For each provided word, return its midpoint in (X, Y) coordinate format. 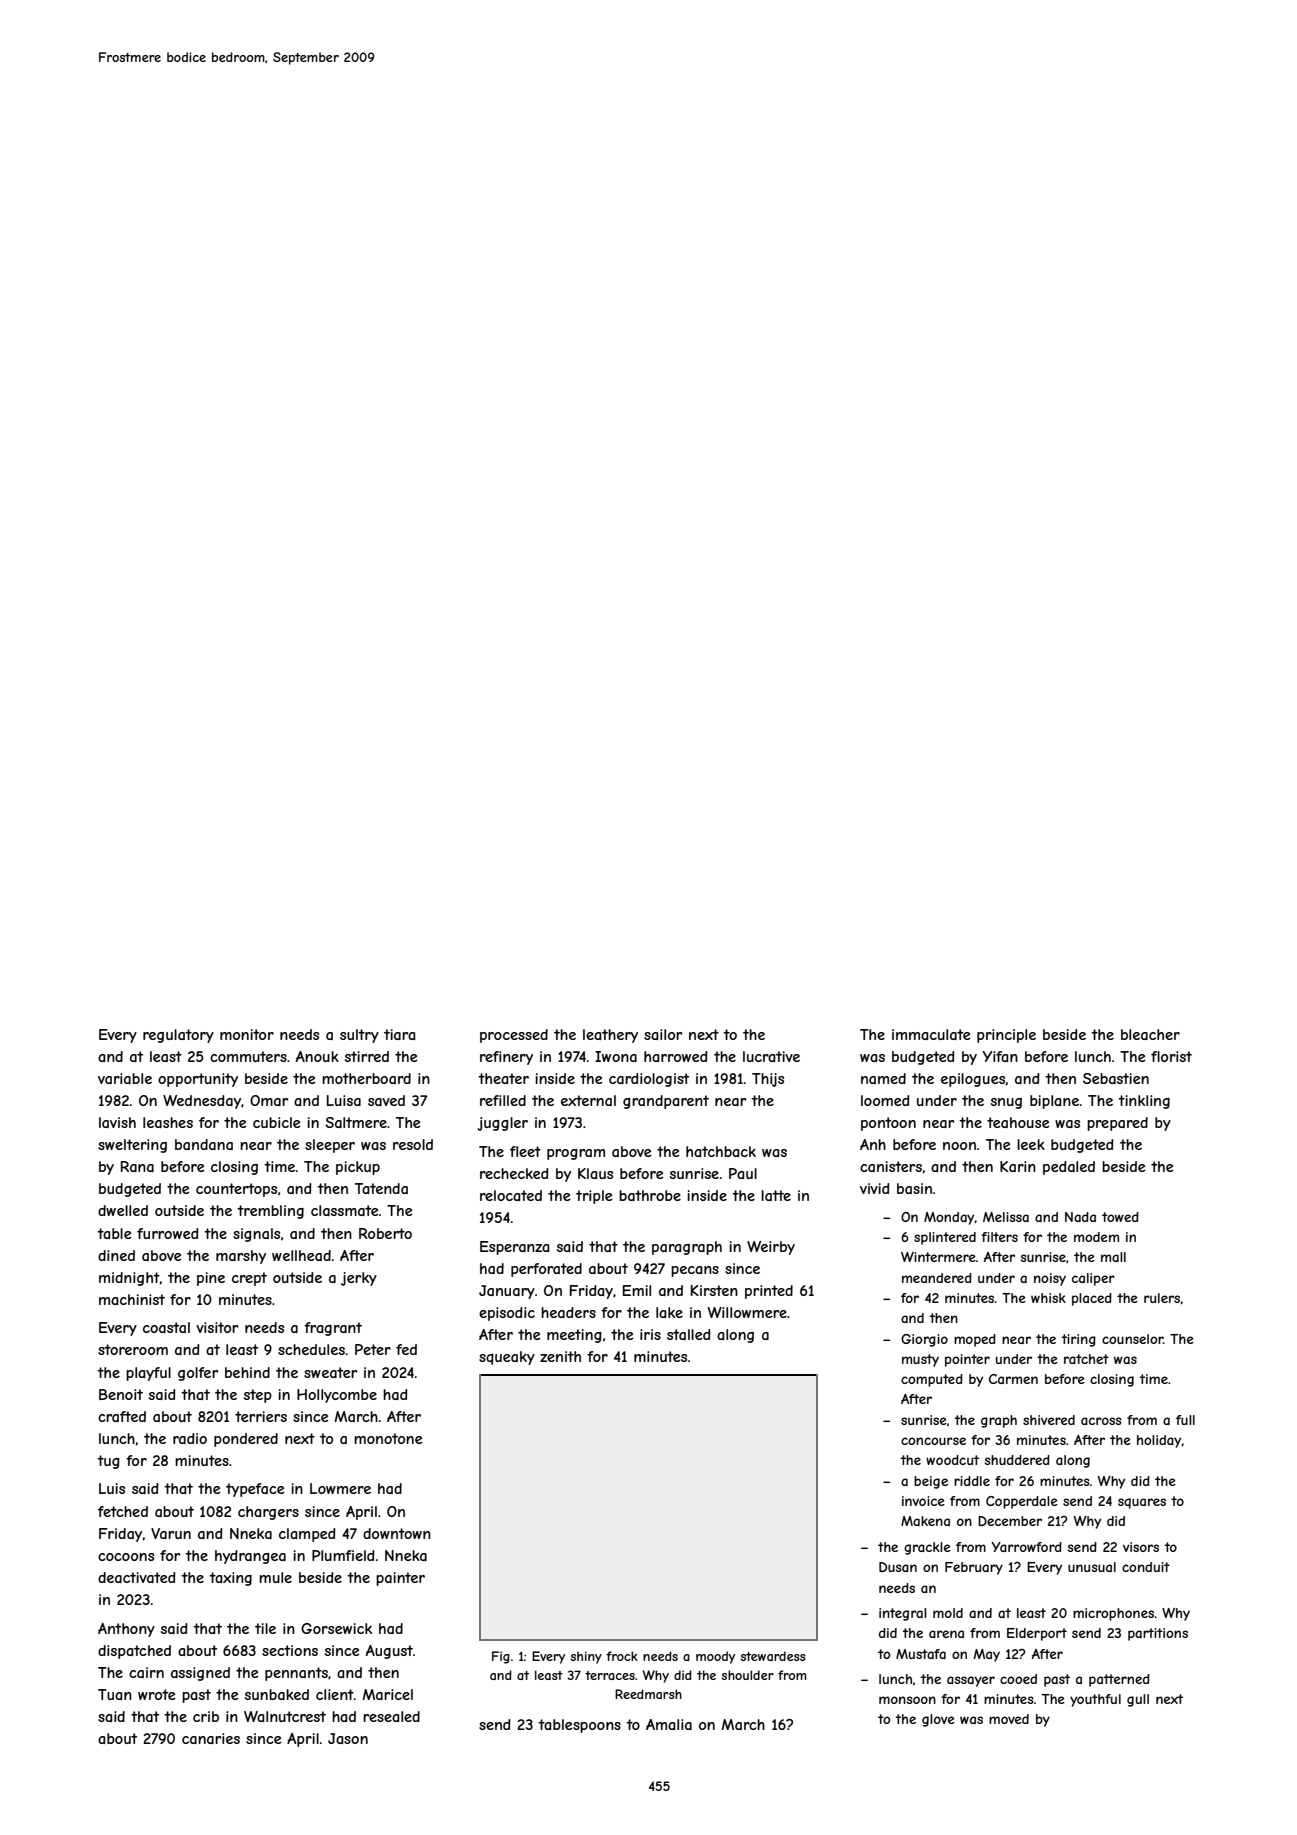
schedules (311, 1349)
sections (290, 1650)
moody (715, 1657)
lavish (117, 1122)
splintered (945, 1238)
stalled (689, 1334)
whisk (1048, 1298)
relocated (511, 1195)
